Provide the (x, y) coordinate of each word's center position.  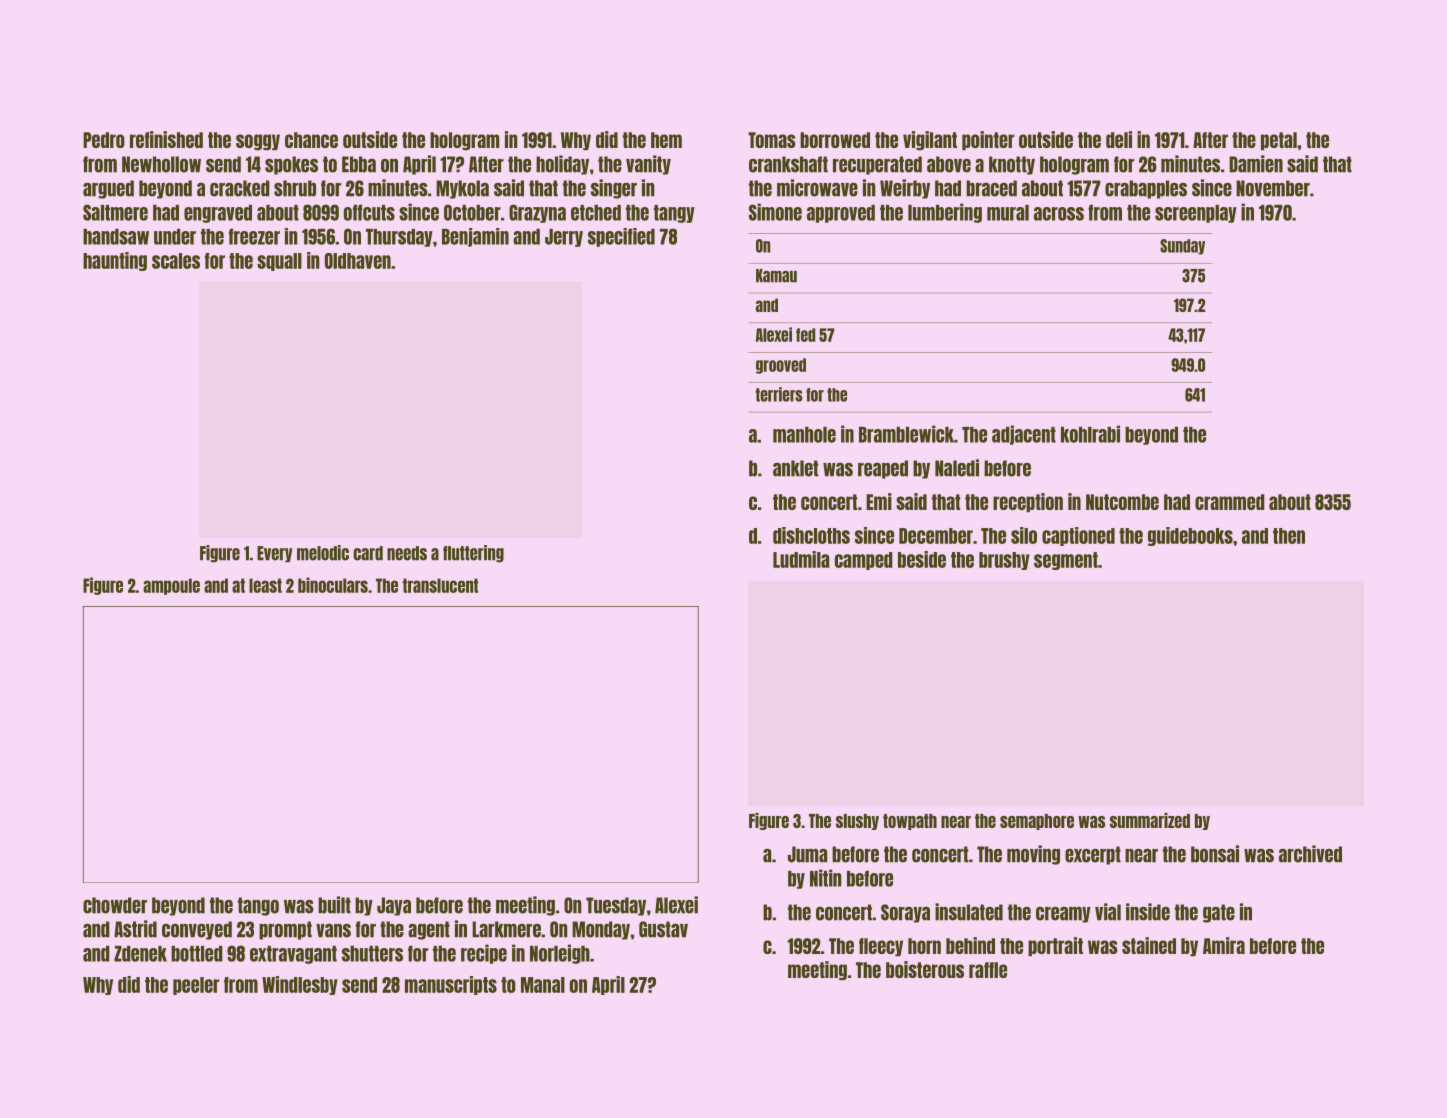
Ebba (359, 164)
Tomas (772, 140)
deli (1119, 139)
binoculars (333, 585)
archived (1310, 854)
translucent (440, 585)
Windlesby (300, 985)
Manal (543, 985)
